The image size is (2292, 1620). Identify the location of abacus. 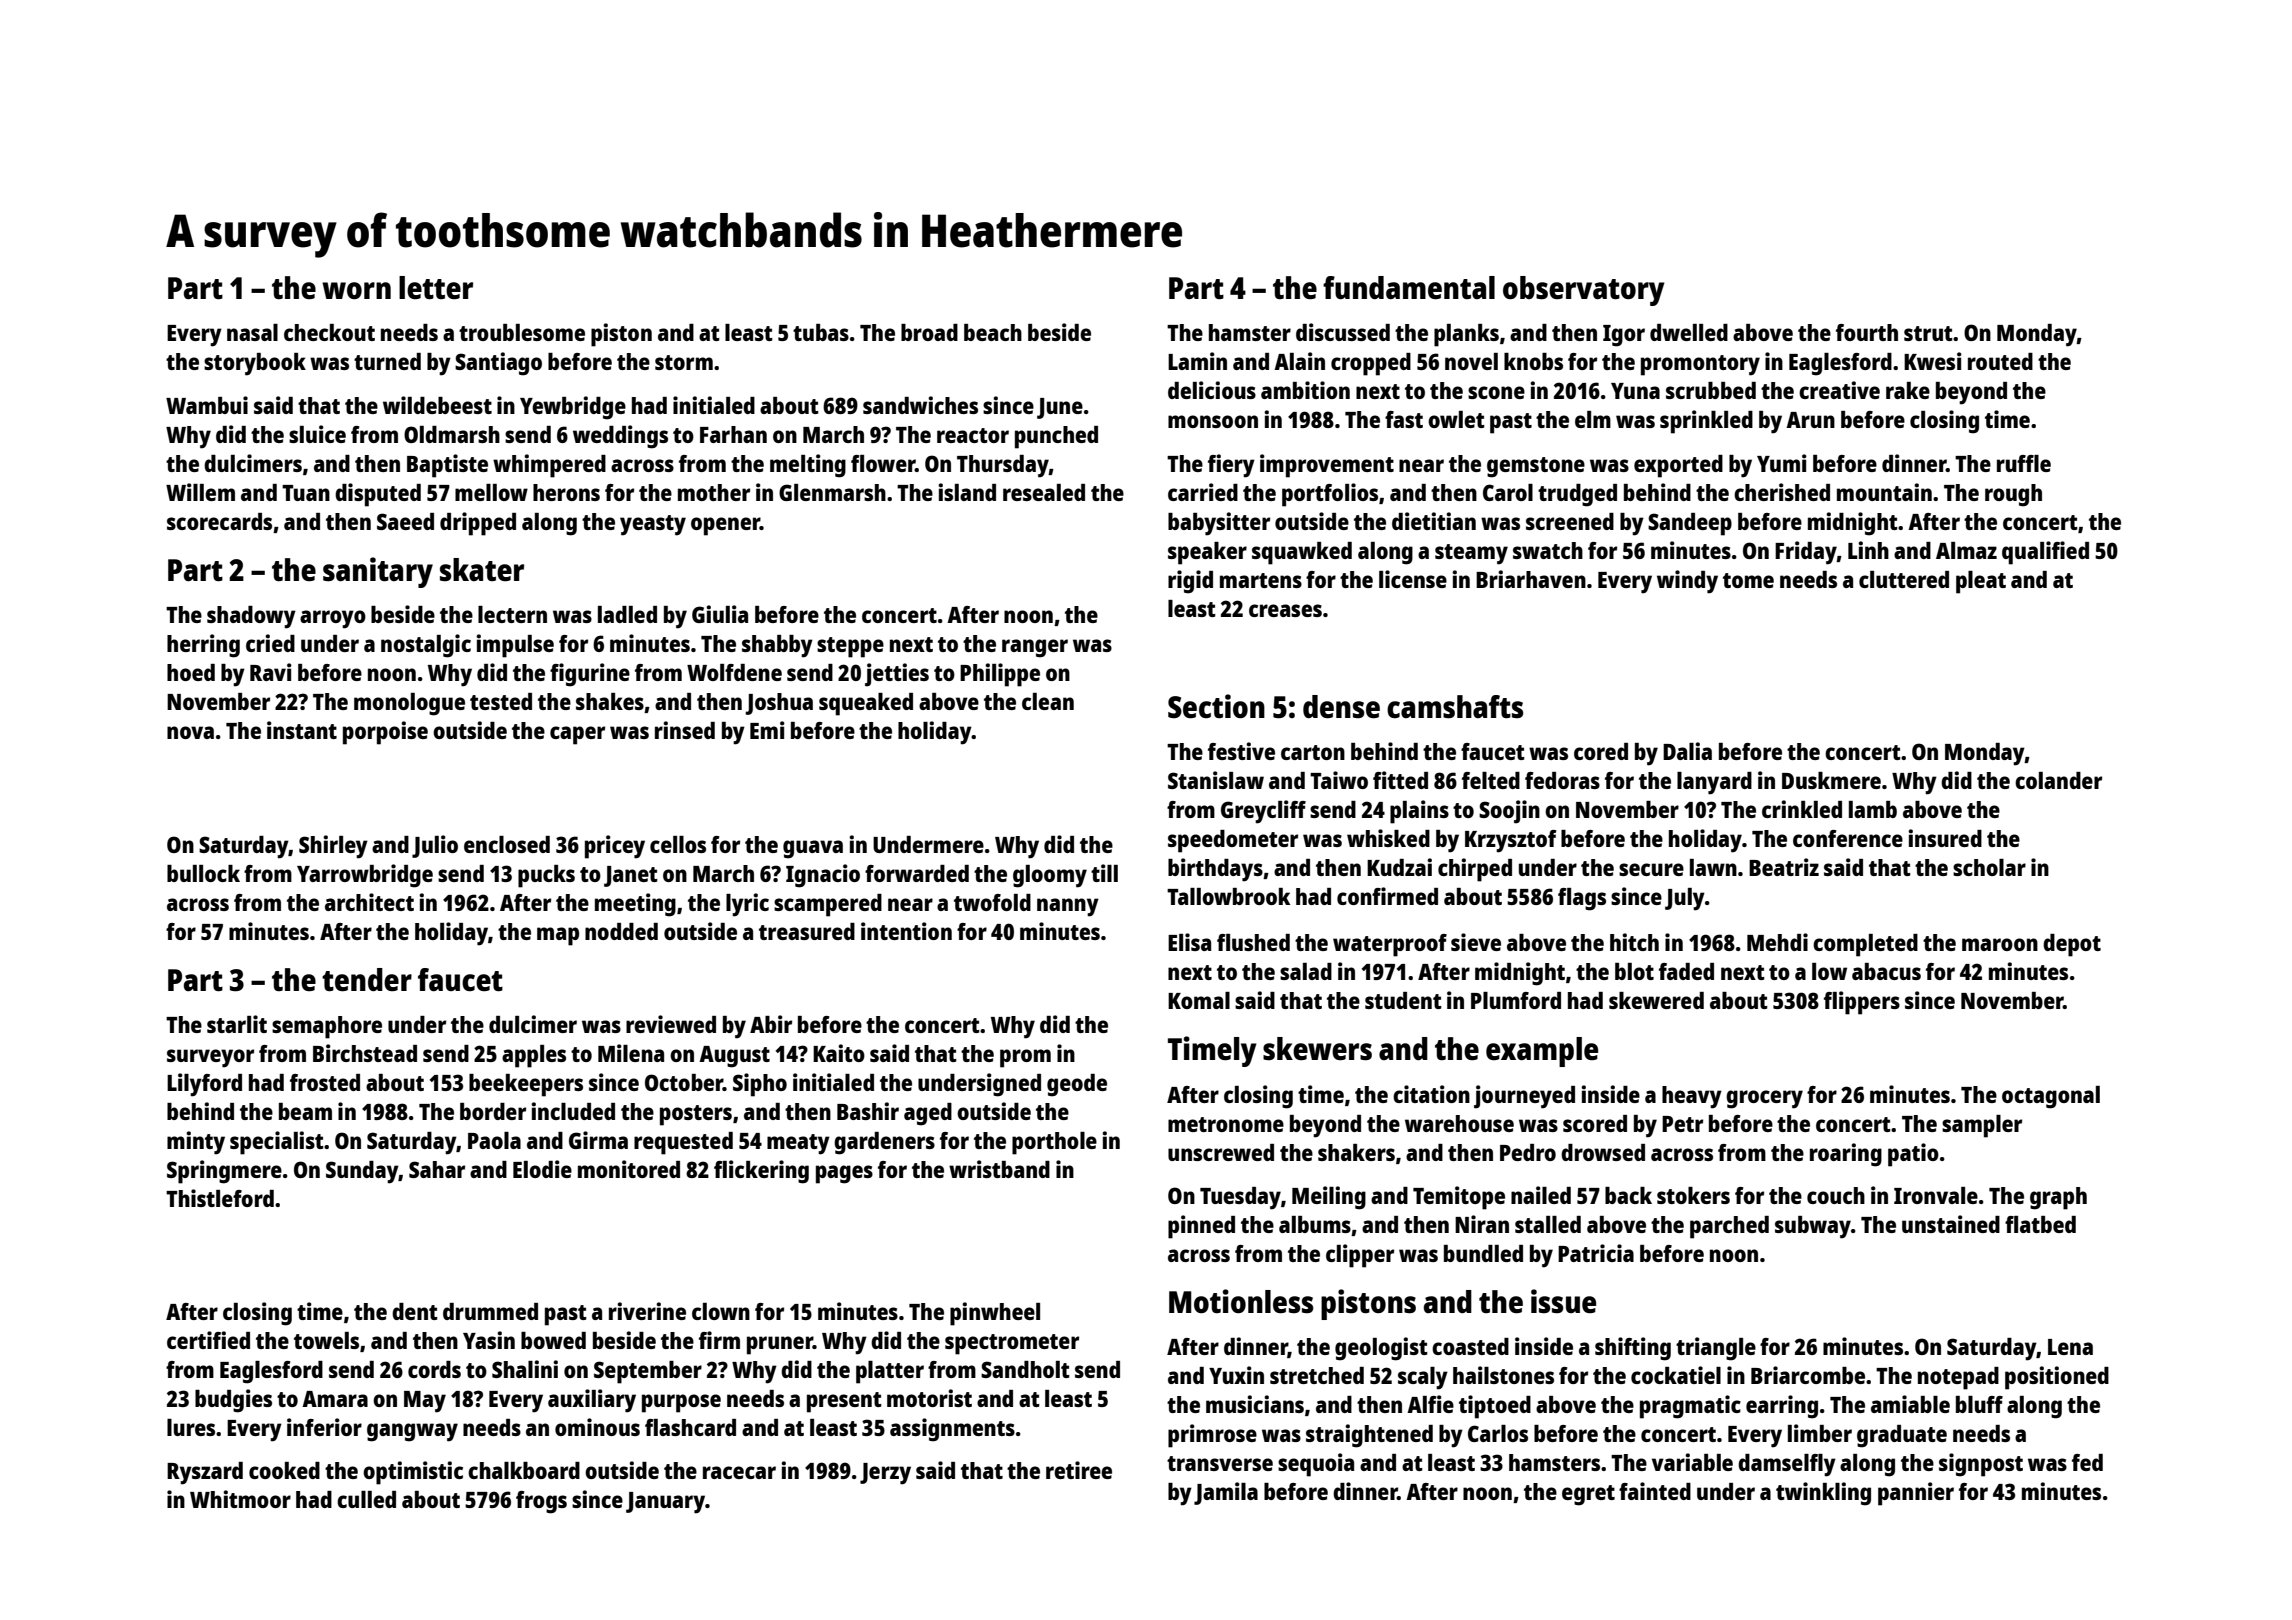
(1886, 971).
